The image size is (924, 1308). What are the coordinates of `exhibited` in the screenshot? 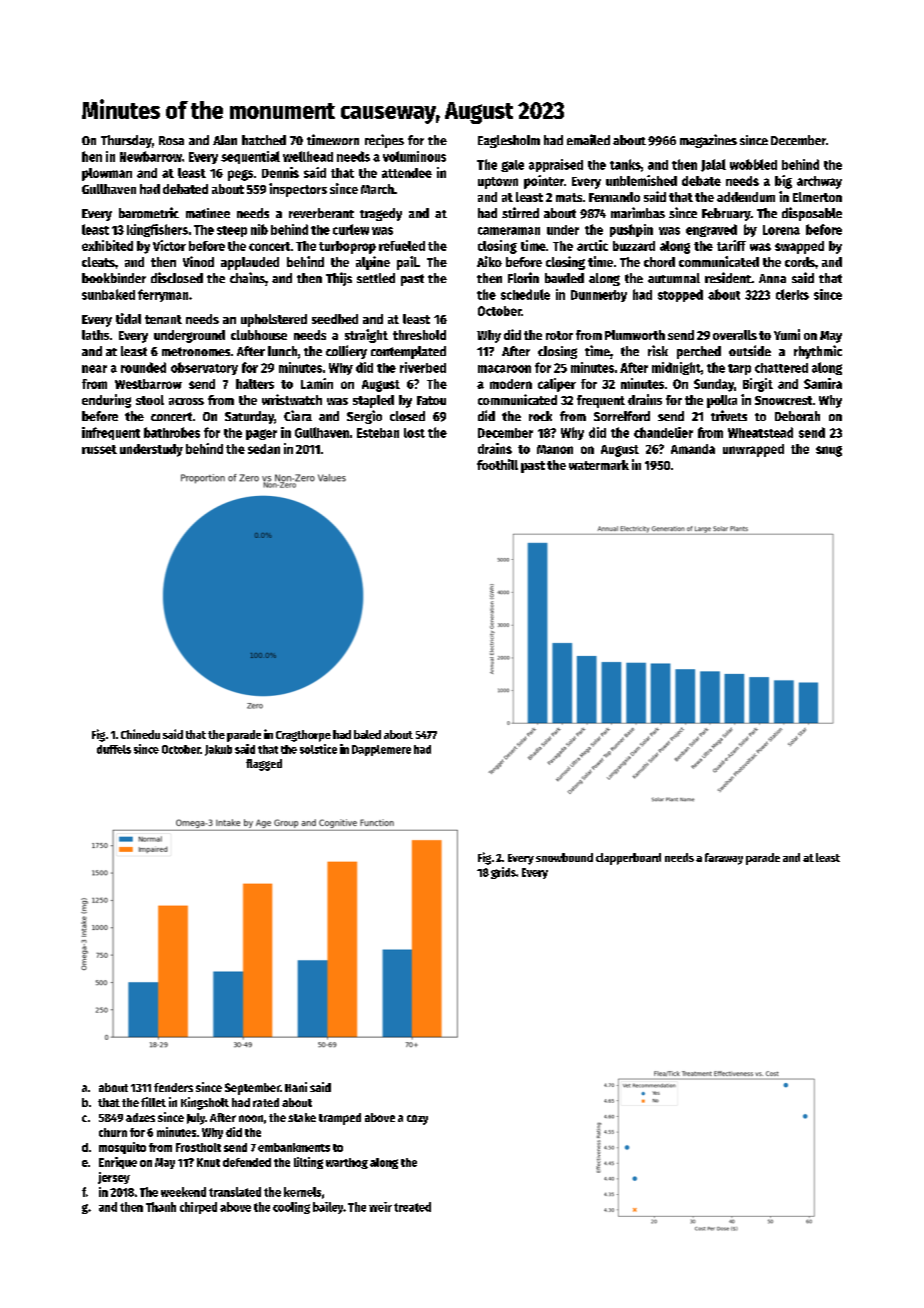 It's located at (107, 245).
